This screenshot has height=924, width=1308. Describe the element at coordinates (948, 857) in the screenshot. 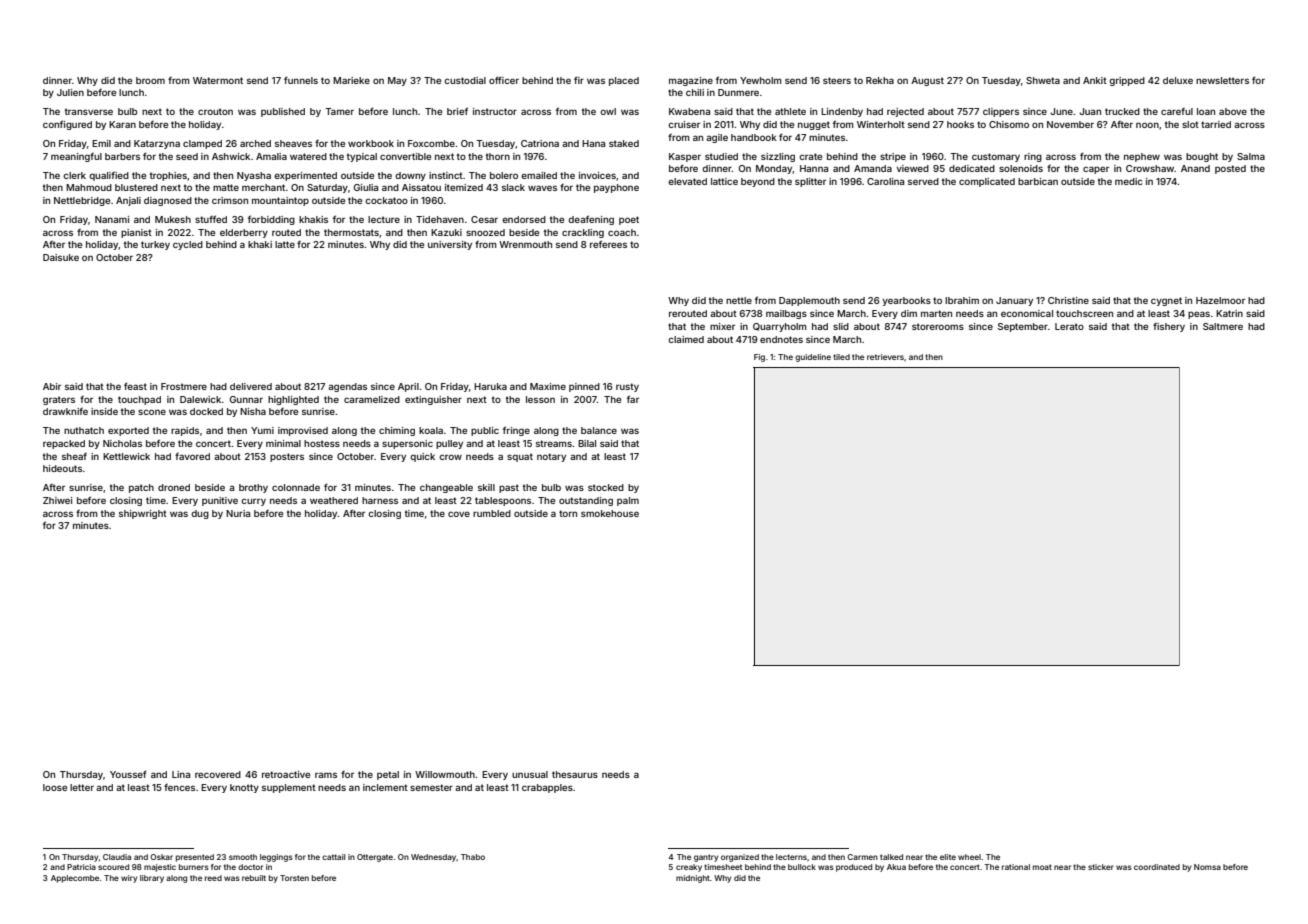

I see `elite` at that location.
